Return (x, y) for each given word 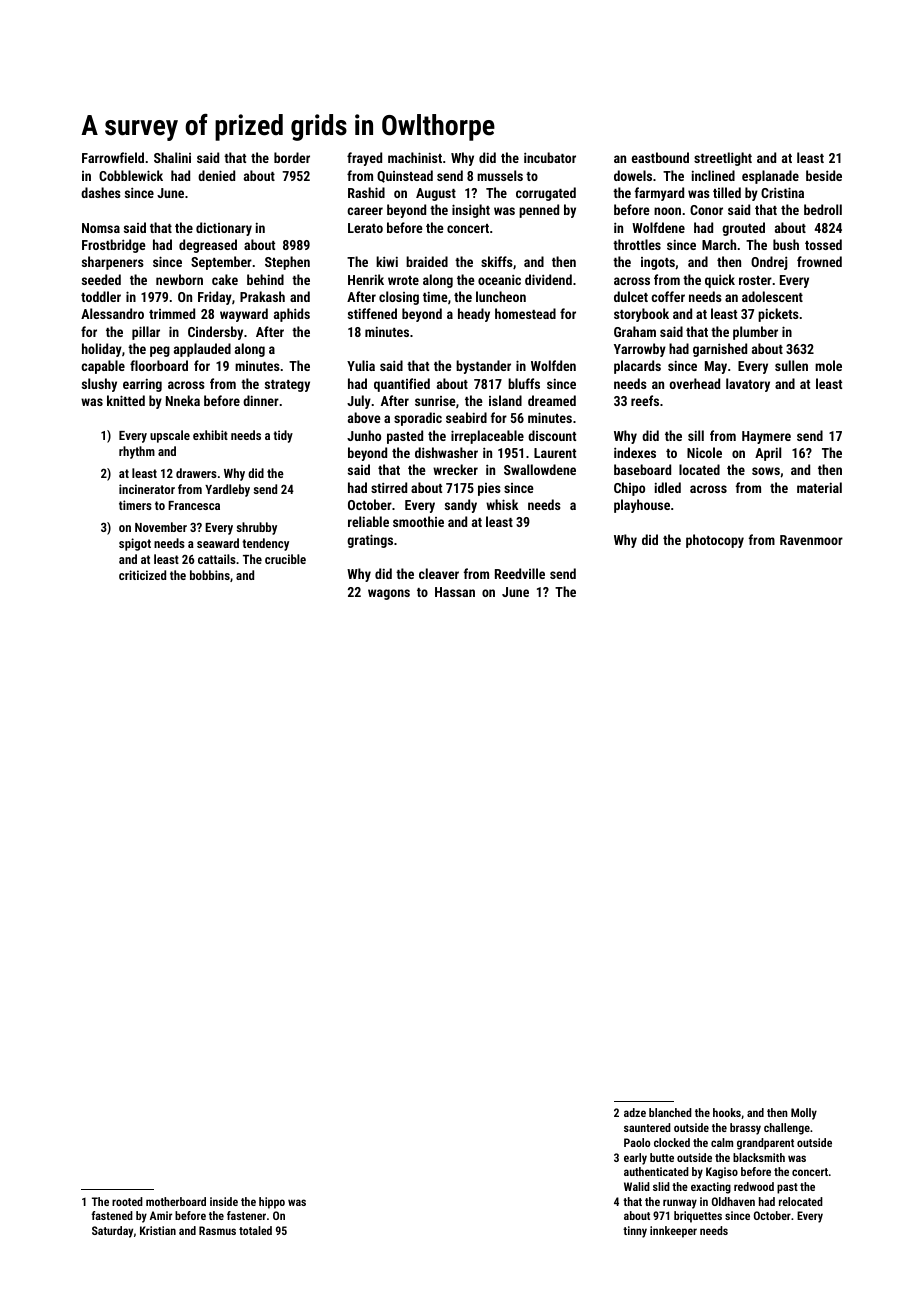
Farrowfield (113, 157)
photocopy (715, 541)
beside (824, 175)
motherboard (176, 1201)
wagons (389, 594)
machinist (415, 157)
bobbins (210, 575)
